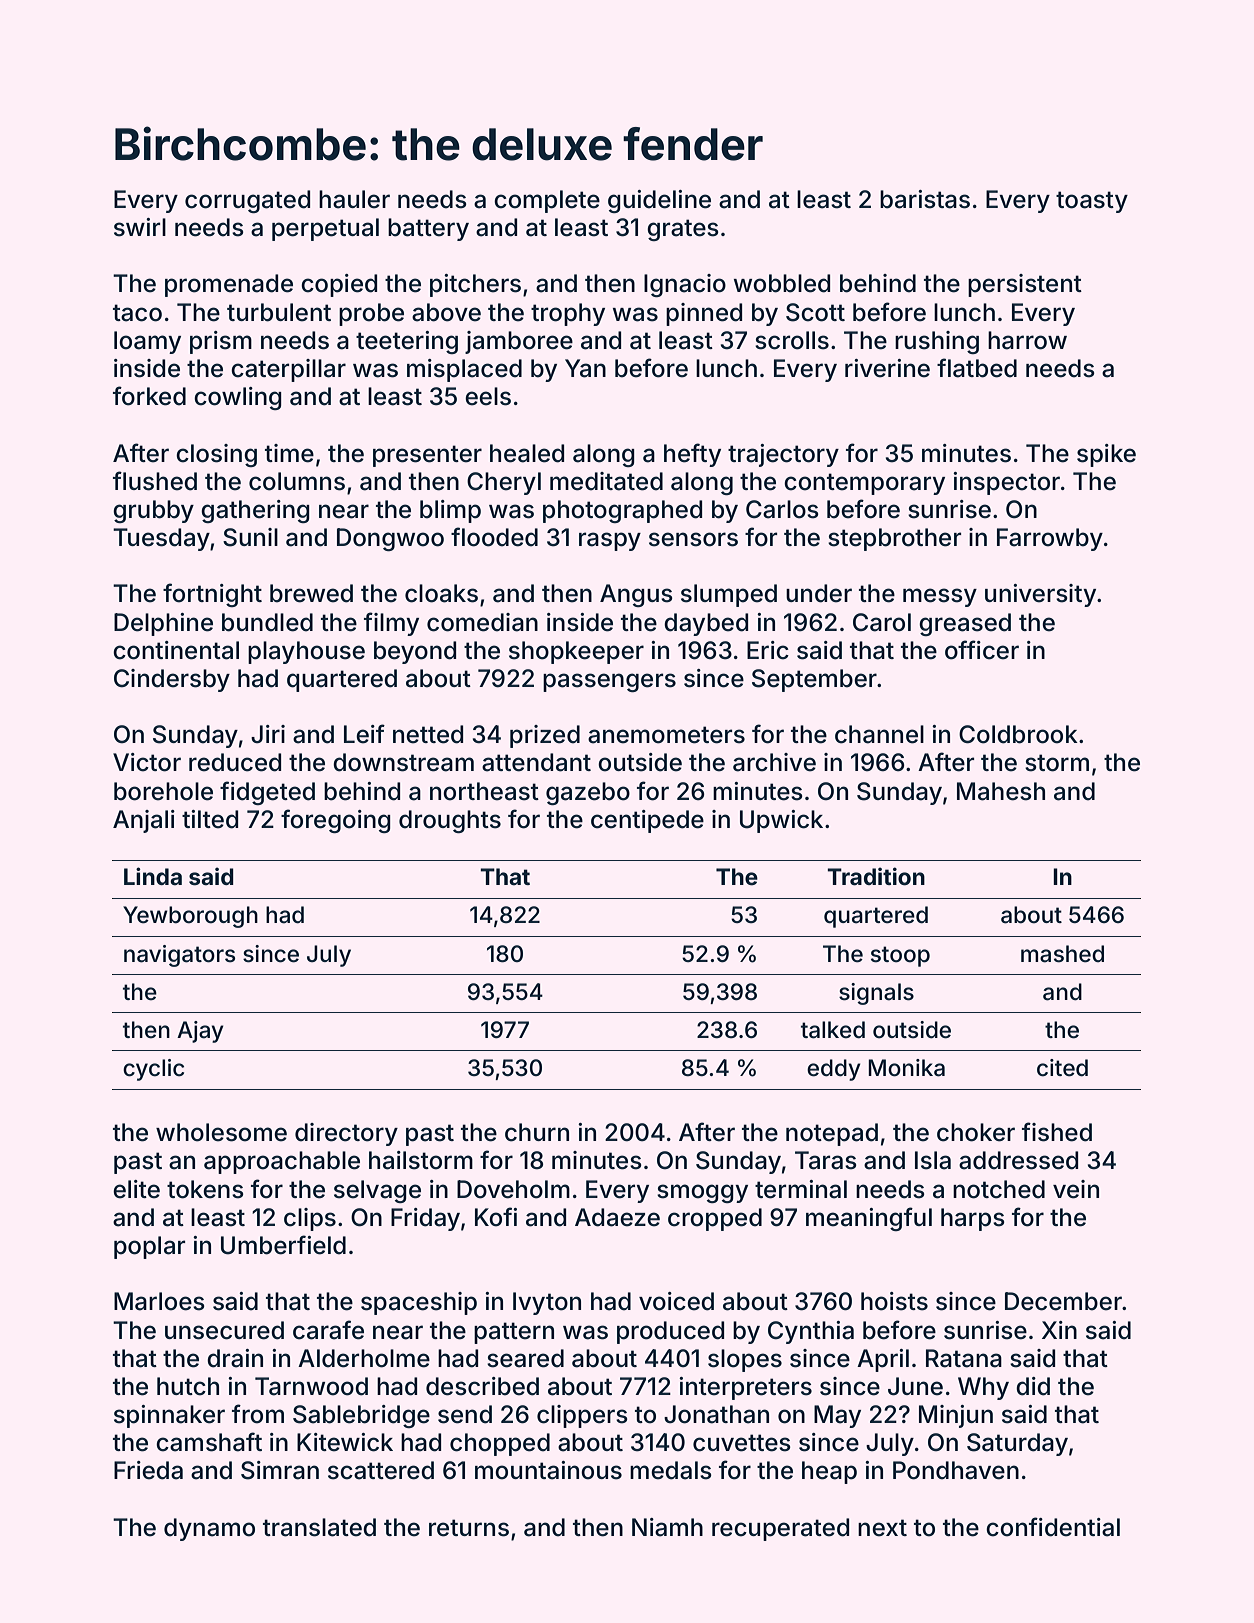 Image resolution: width=1254 pixels, height=1623 pixels. I want to click on complete, so click(547, 201).
